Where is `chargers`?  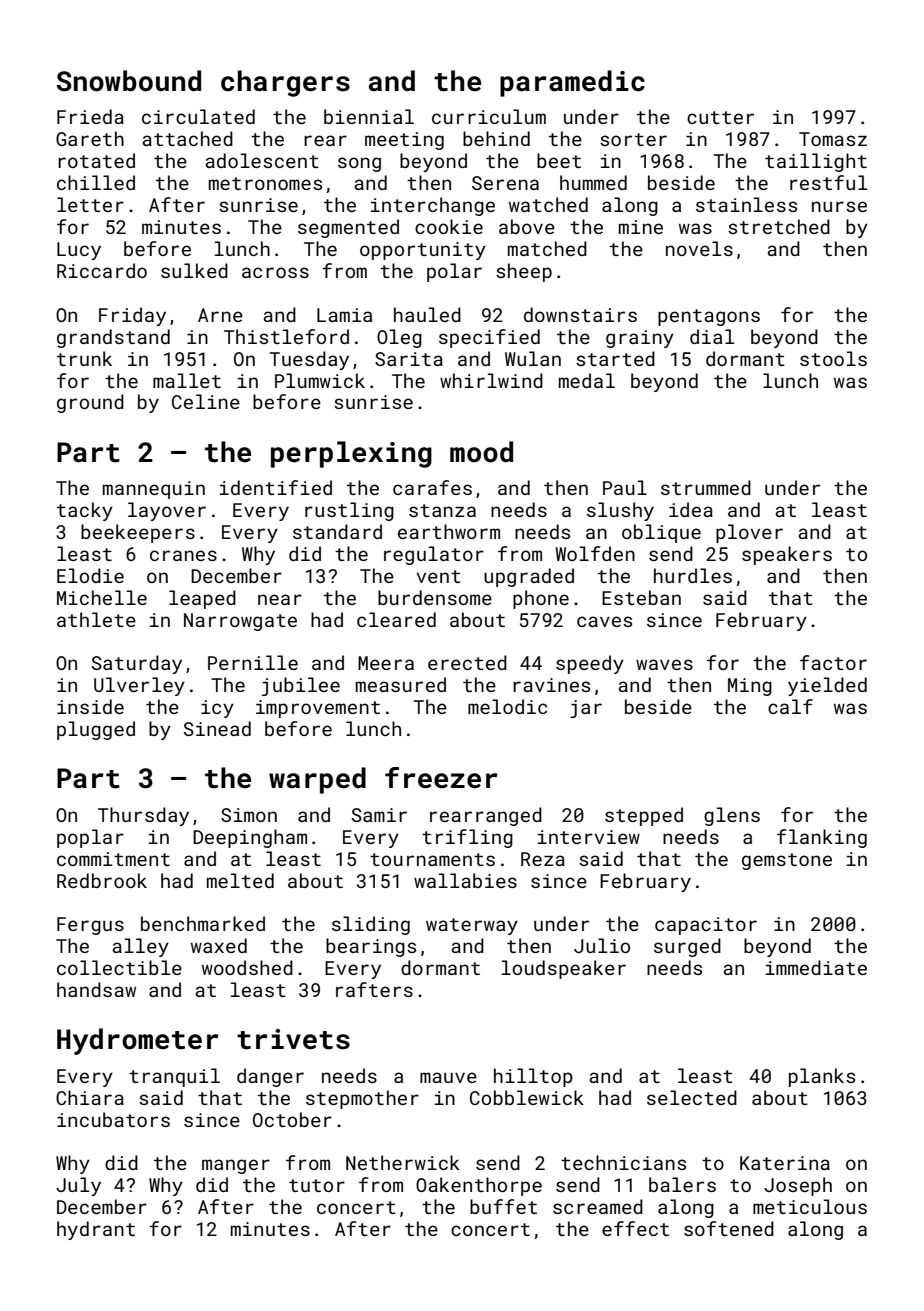 chargers is located at coordinates (285, 83).
